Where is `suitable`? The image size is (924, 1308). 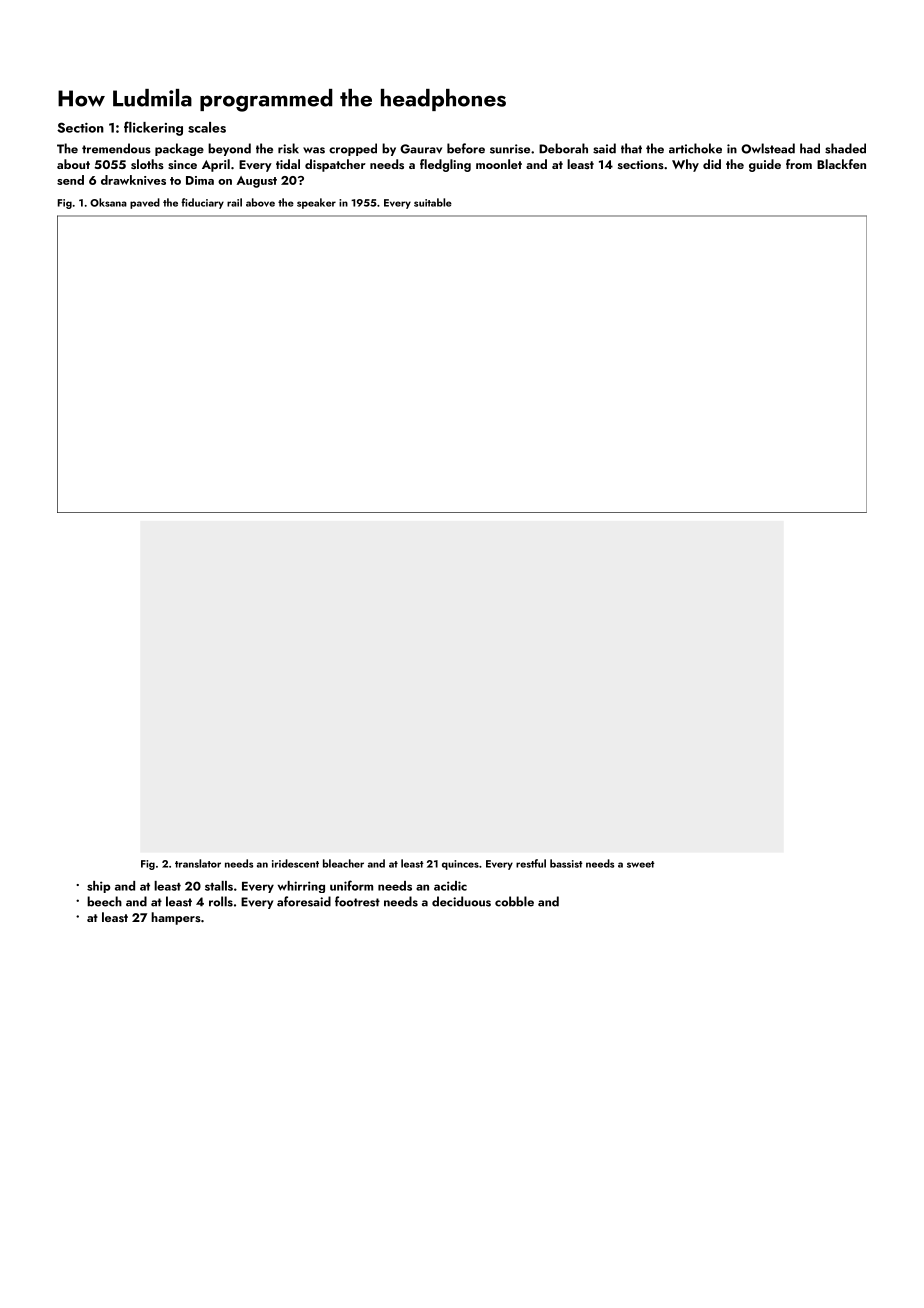
suitable is located at coordinates (433, 202).
